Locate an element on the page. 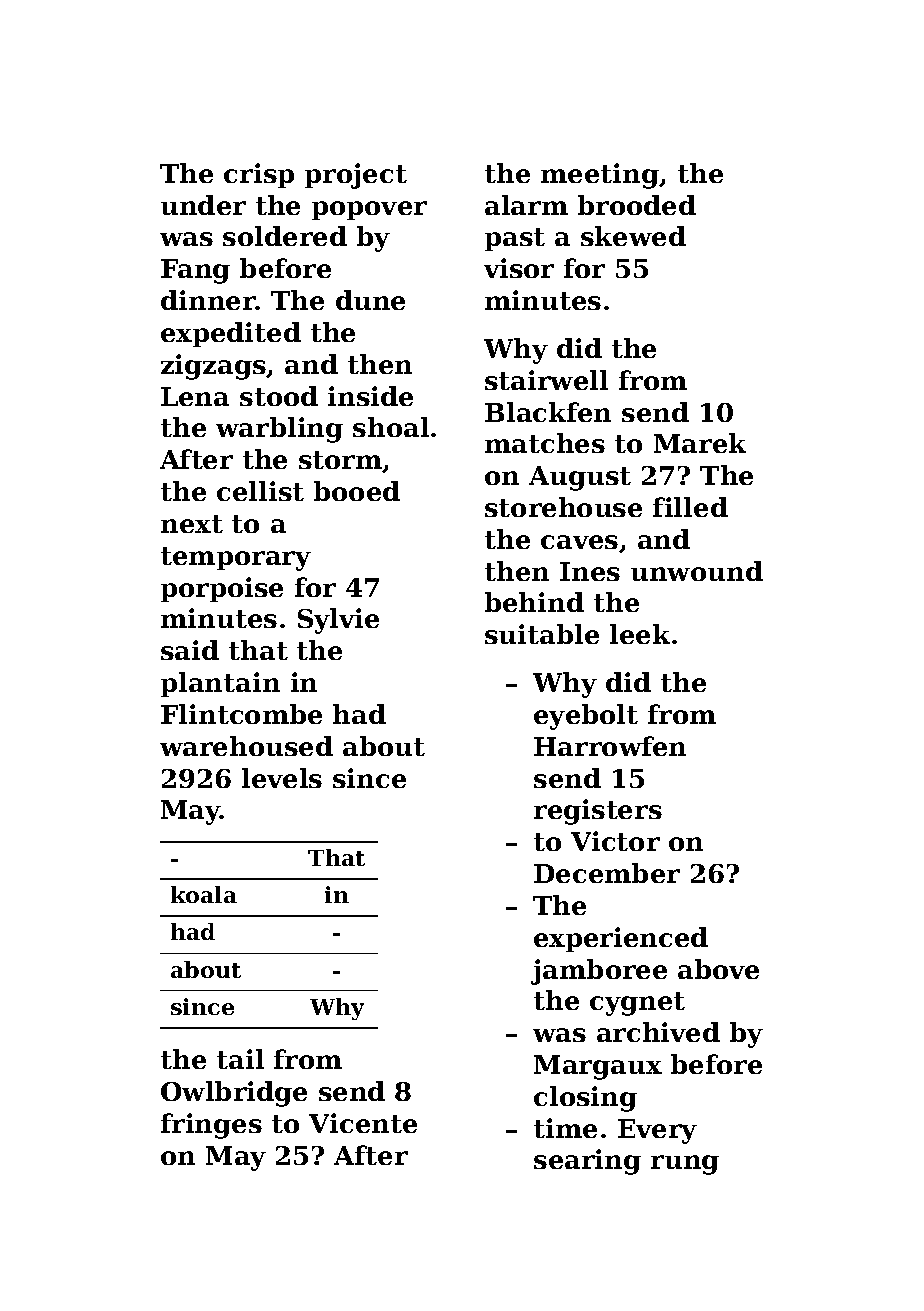 Image resolution: width=924 pixels, height=1311 pixels. project is located at coordinates (356, 176).
